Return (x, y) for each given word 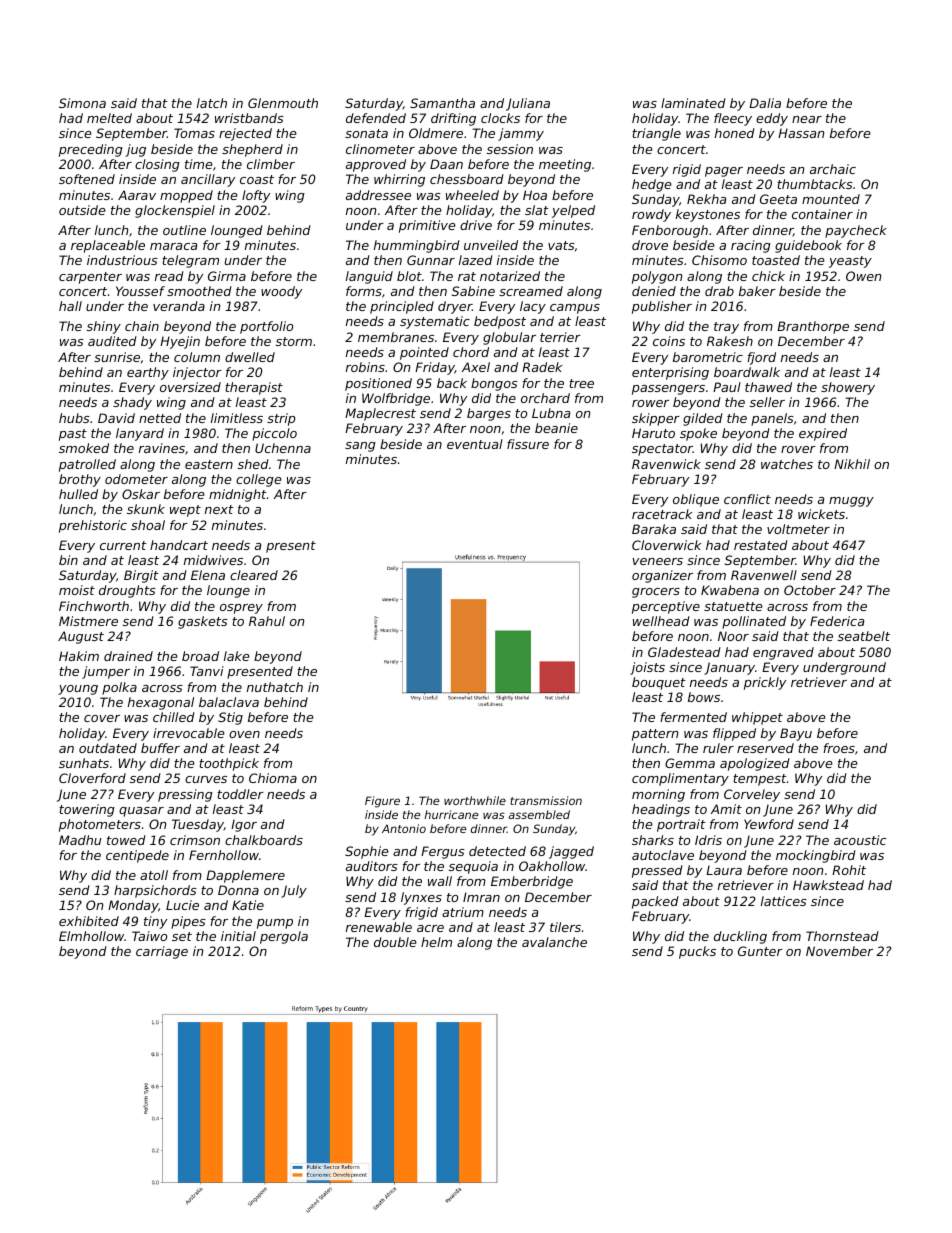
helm (436, 942)
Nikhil (852, 464)
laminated (693, 103)
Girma (227, 276)
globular (509, 338)
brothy (80, 480)
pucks (697, 952)
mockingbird (816, 856)
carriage (162, 952)
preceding (91, 150)
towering (87, 810)
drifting (453, 119)
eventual (475, 444)
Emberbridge (532, 882)
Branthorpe (813, 327)
